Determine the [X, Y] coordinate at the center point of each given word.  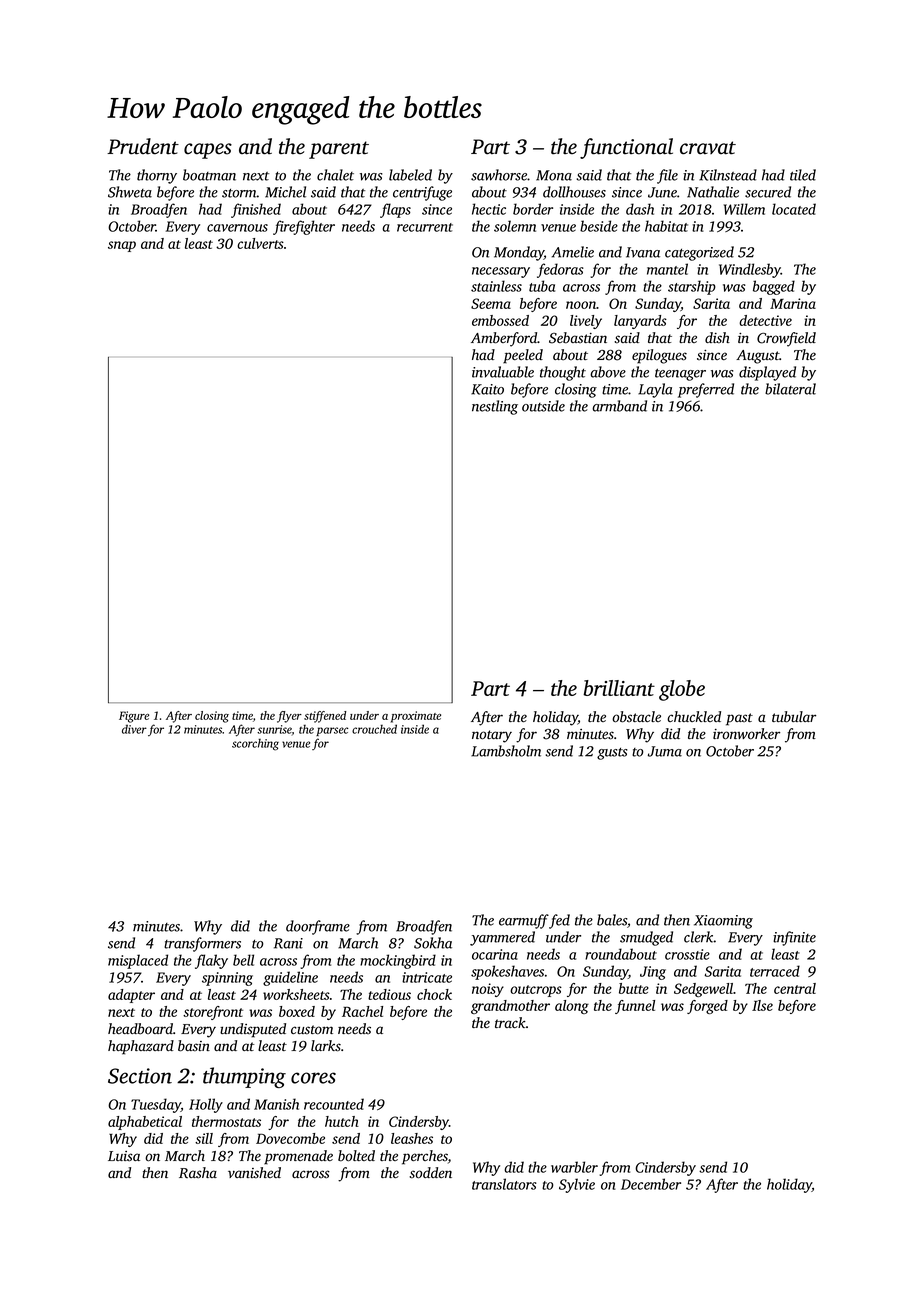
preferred [706, 390]
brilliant [619, 688]
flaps [395, 210]
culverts [260, 243]
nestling [495, 407]
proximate [416, 717]
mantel [667, 269]
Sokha [433, 943]
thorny [157, 176]
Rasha [198, 1173]
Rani [288, 943]
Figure [134, 717]
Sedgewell [703, 990]
